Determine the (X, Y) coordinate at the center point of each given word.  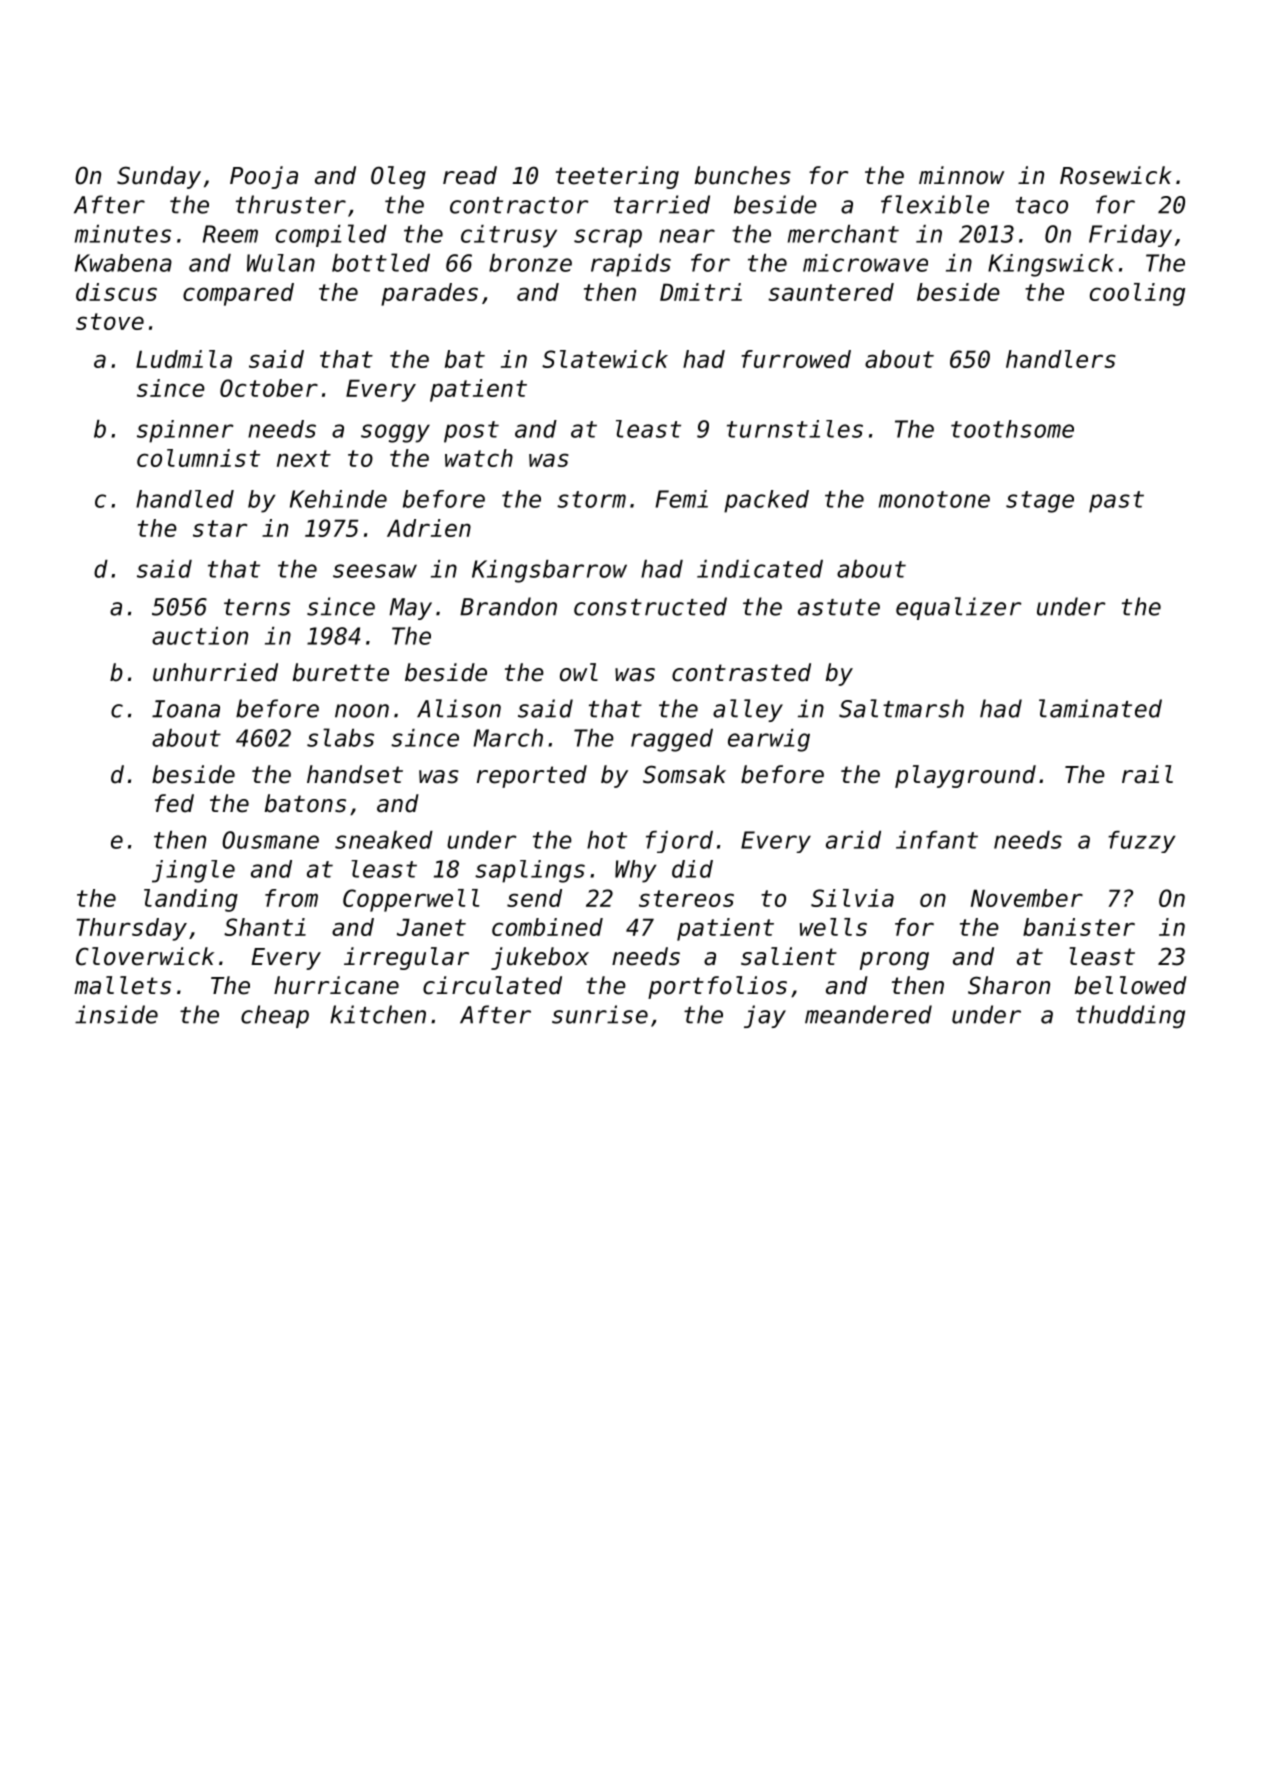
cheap (275, 1016)
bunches (743, 175)
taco (1042, 205)
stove (110, 321)
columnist (198, 458)
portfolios (717, 987)
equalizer (959, 608)
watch (479, 458)
